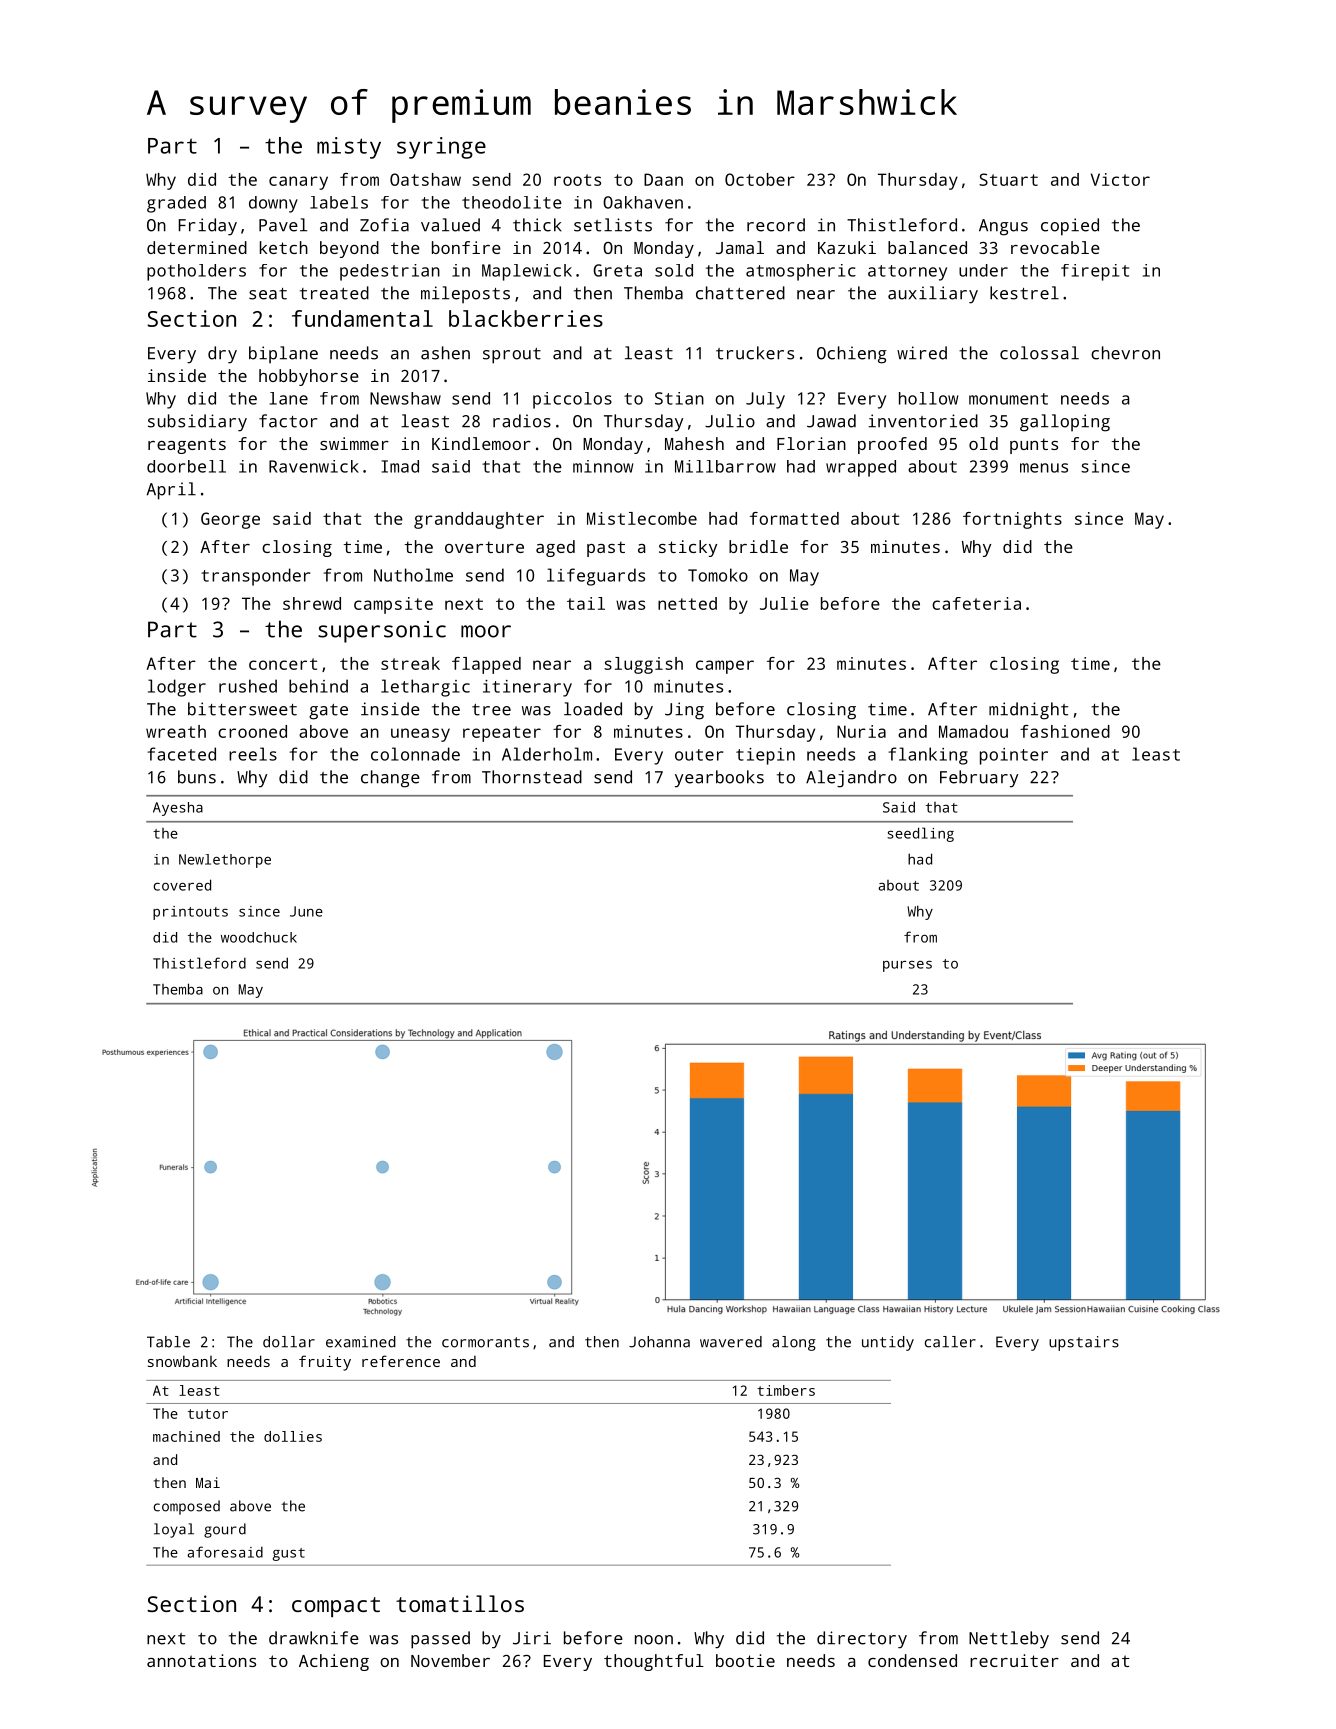  Describe the element at coordinates (441, 148) in the screenshot. I see `syringe` at that location.
